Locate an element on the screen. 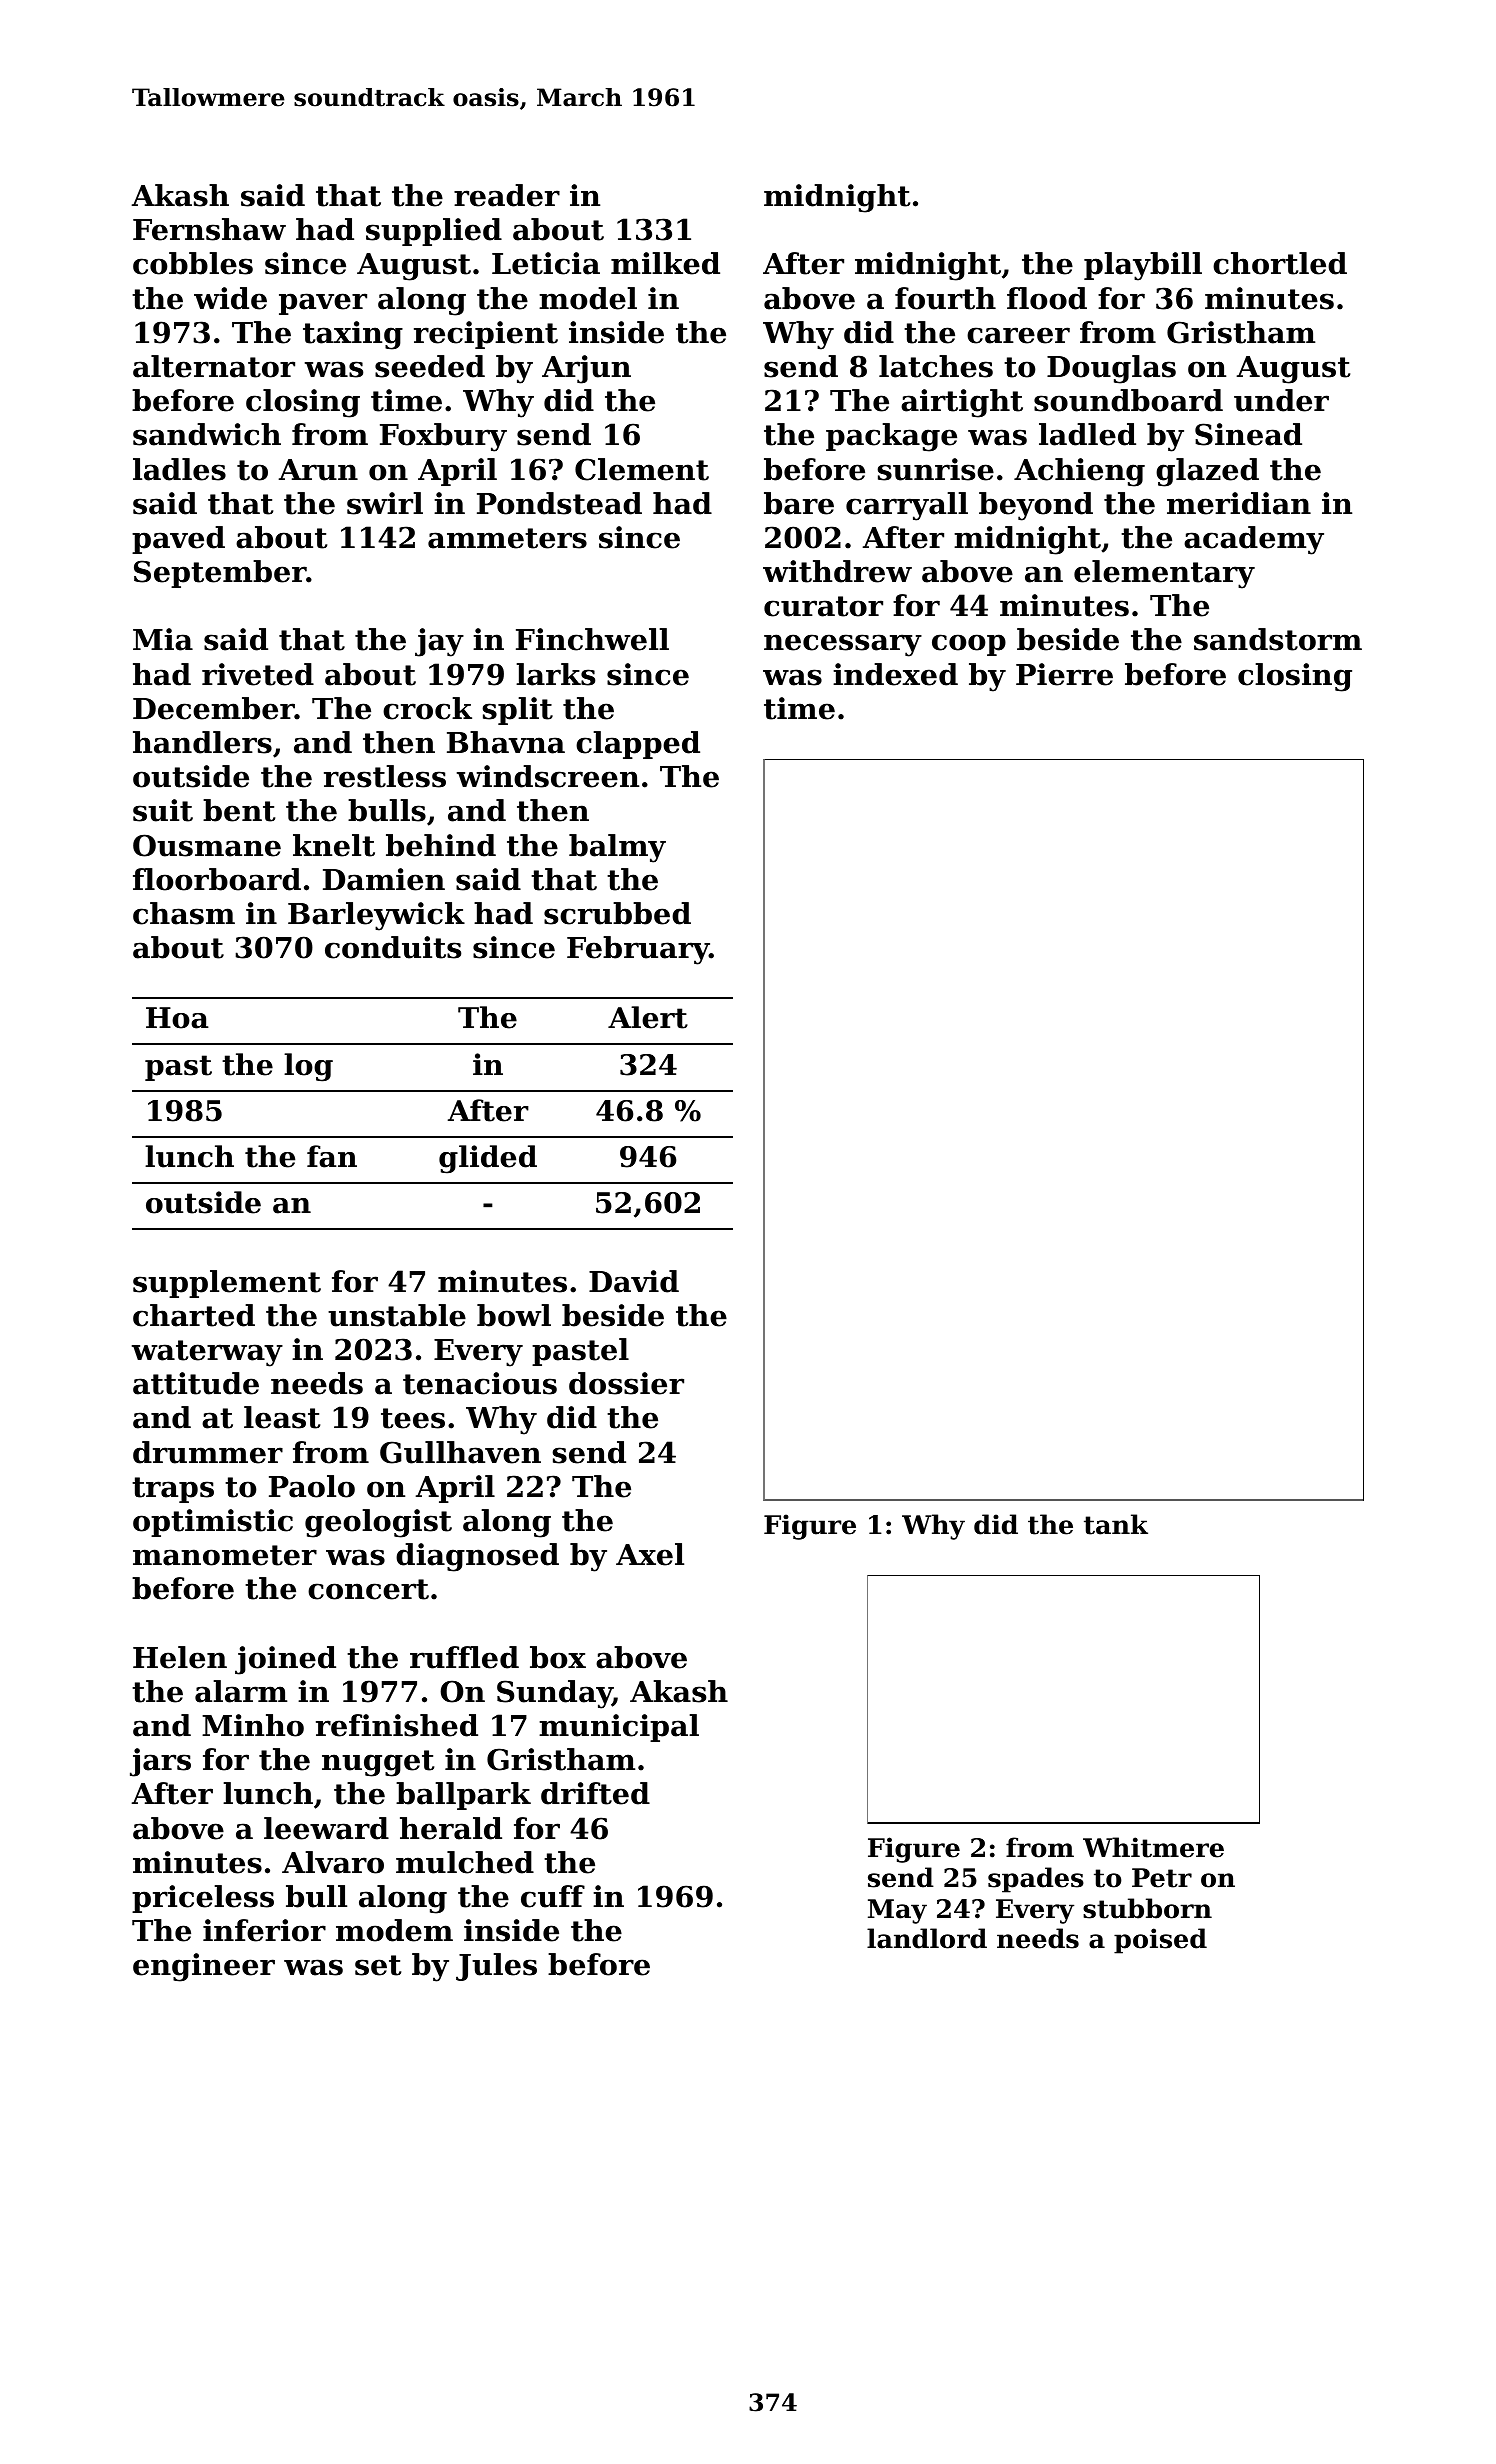 This screenshot has height=2464, width=1496. fourth is located at coordinates (945, 298).
